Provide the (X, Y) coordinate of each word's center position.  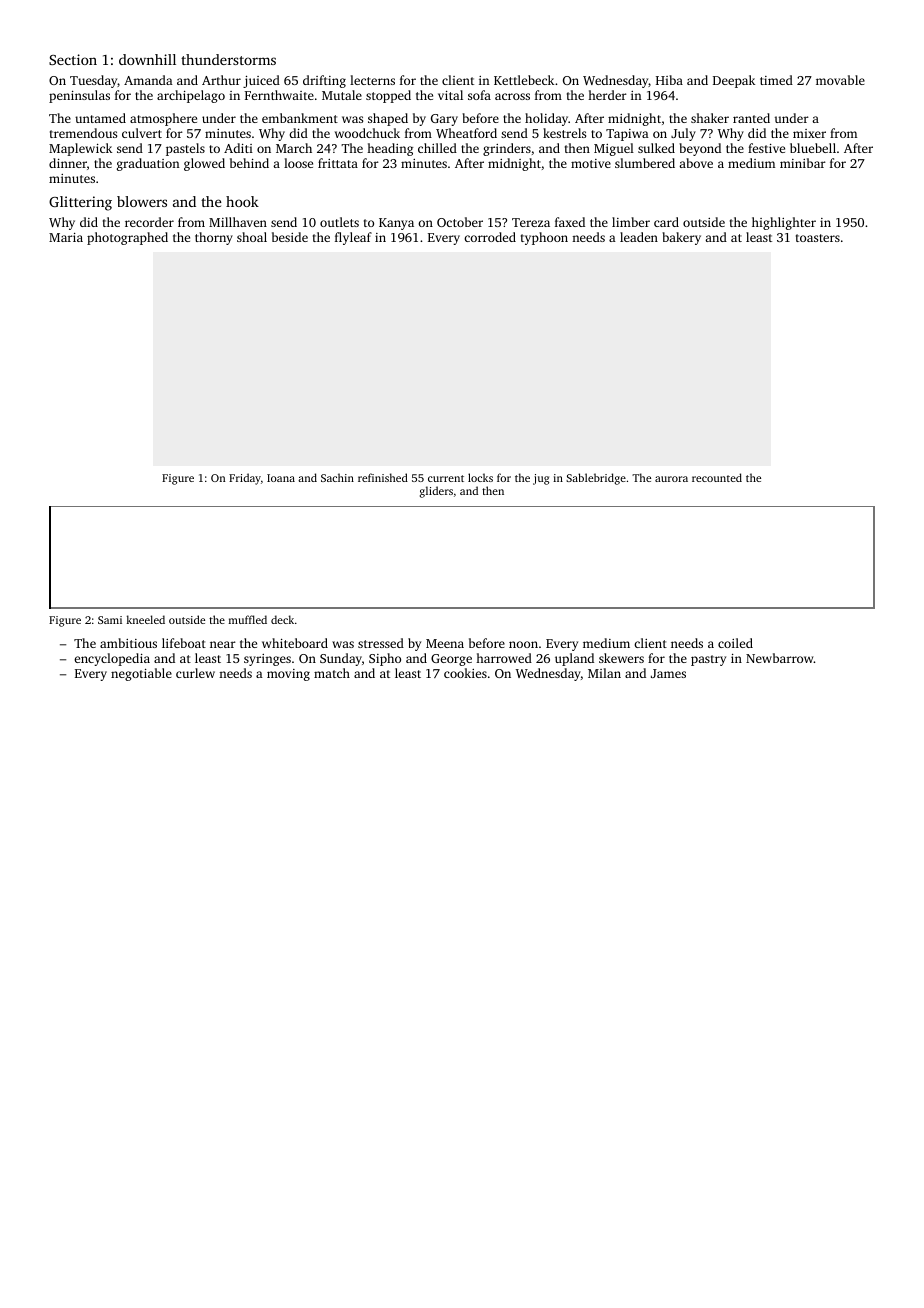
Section (73, 59)
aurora (671, 479)
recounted (717, 477)
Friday (245, 479)
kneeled (146, 619)
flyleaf (353, 238)
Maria (66, 237)
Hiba (669, 80)
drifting (324, 81)
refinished (383, 477)
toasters (818, 238)
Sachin (337, 477)
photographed (127, 238)
